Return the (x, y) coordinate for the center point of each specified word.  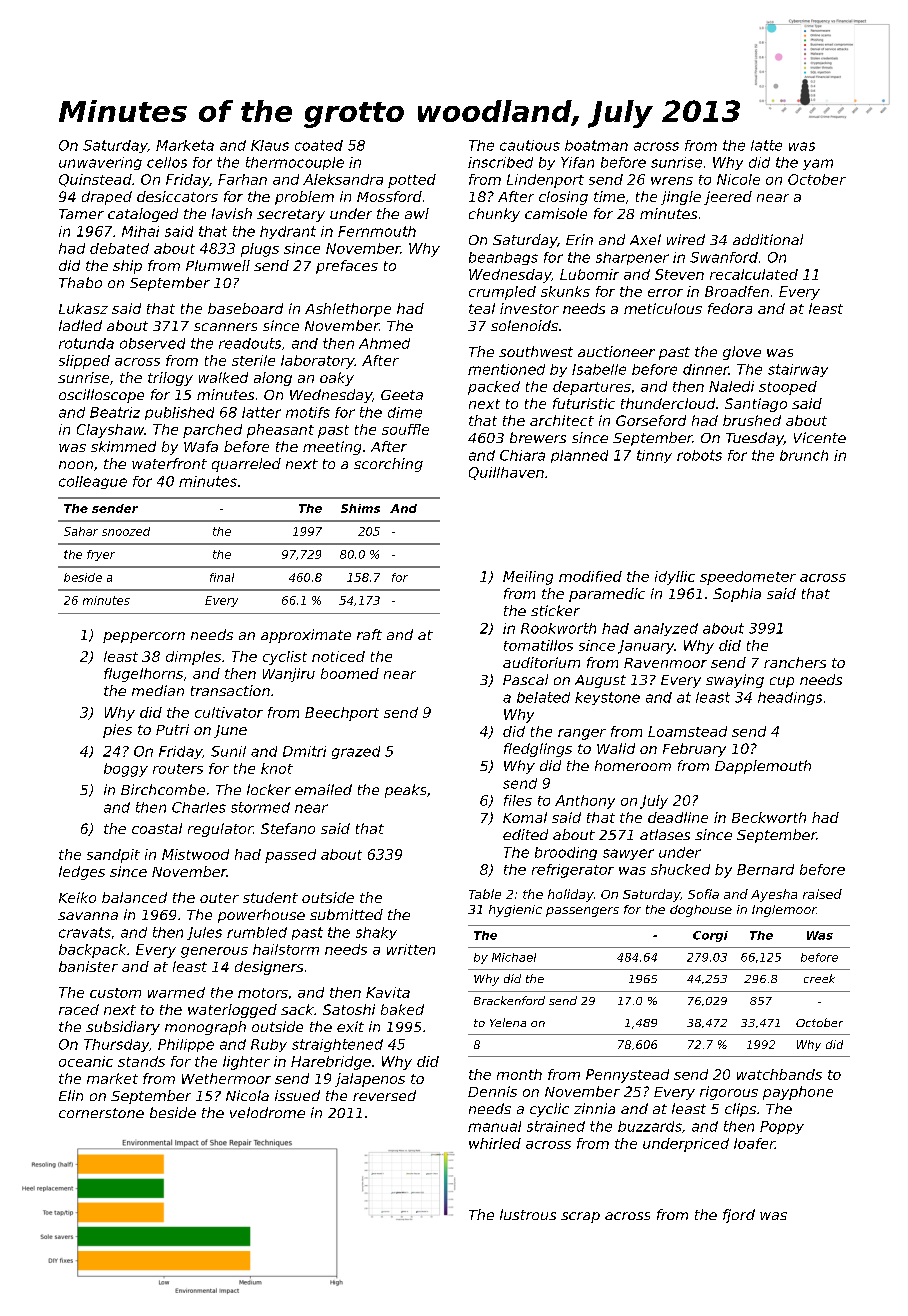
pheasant (280, 431)
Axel (645, 239)
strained (556, 1126)
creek (819, 978)
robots (699, 455)
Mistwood (195, 854)
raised (822, 894)
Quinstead (95, 180)
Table (485, 894)
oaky (337, 379)
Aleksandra (343, 179)
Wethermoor (226, 1078)
